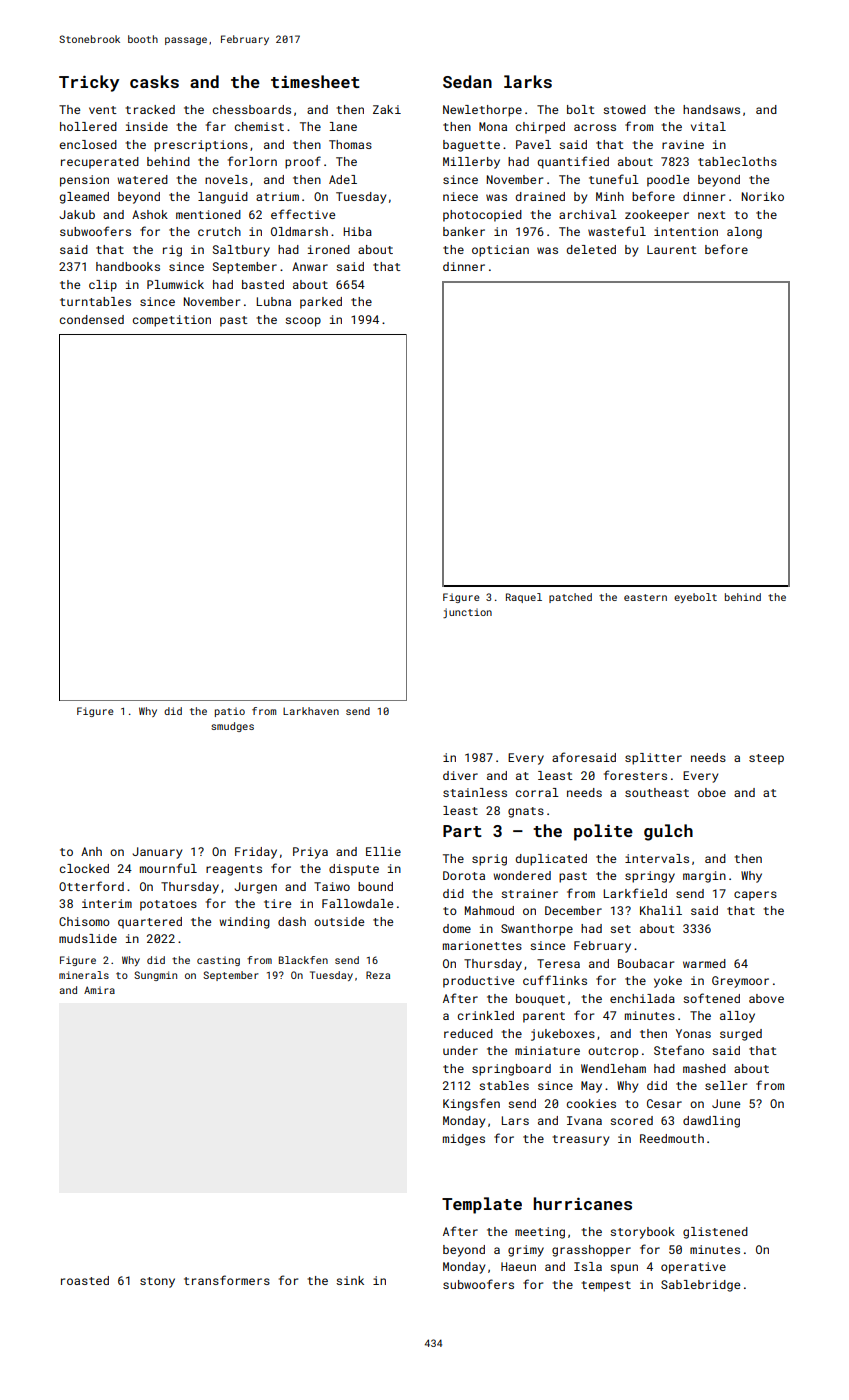 Image resolution: width=849 pixels, height=1400 pixels. Describe the element at coordinates (150, 923) in the screenshot. I see `quartered` at that location.
